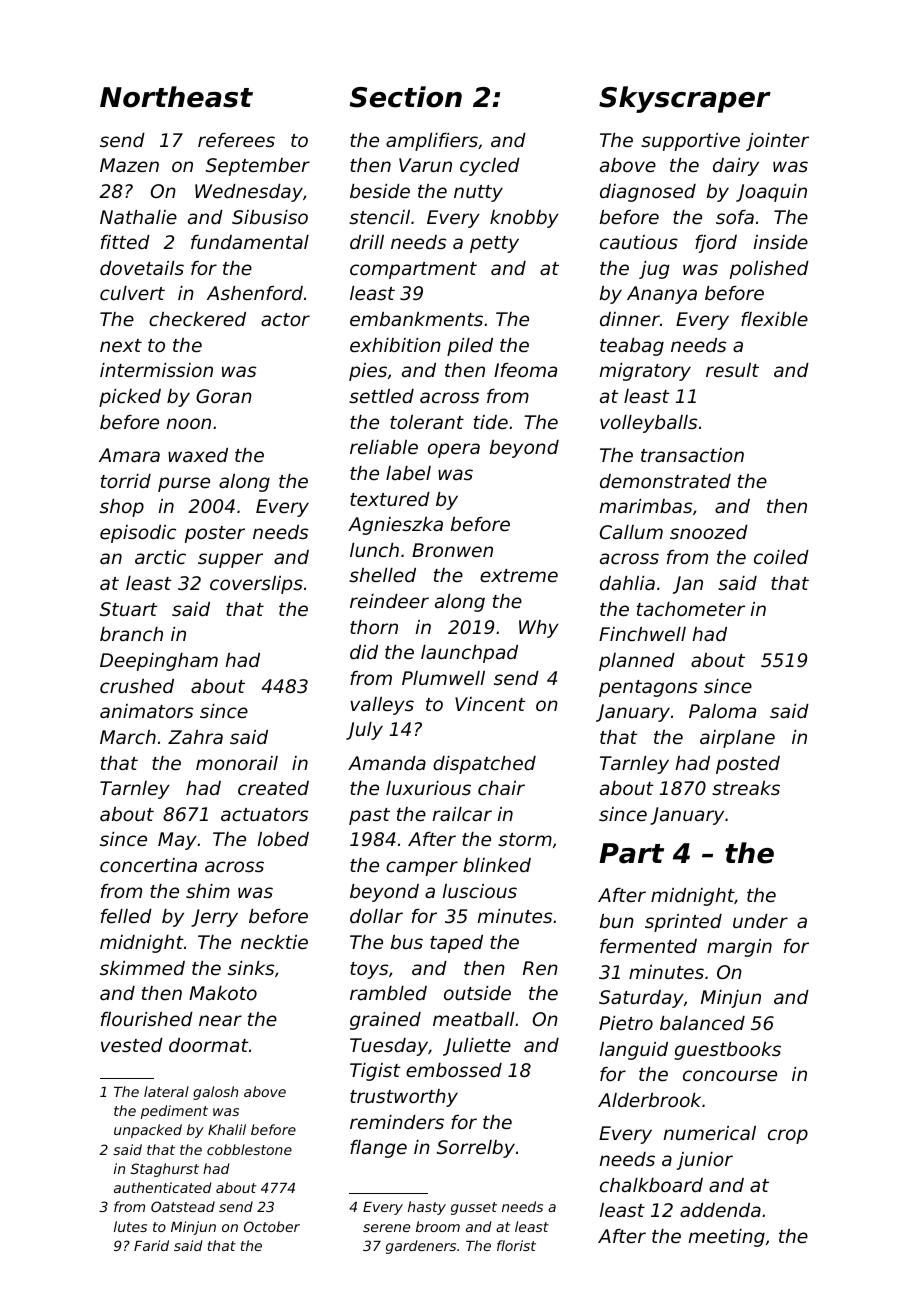  What do you see at coordinates (456, 944) in the screenshot?
I see `taped` at bounding box center [456, 944].
